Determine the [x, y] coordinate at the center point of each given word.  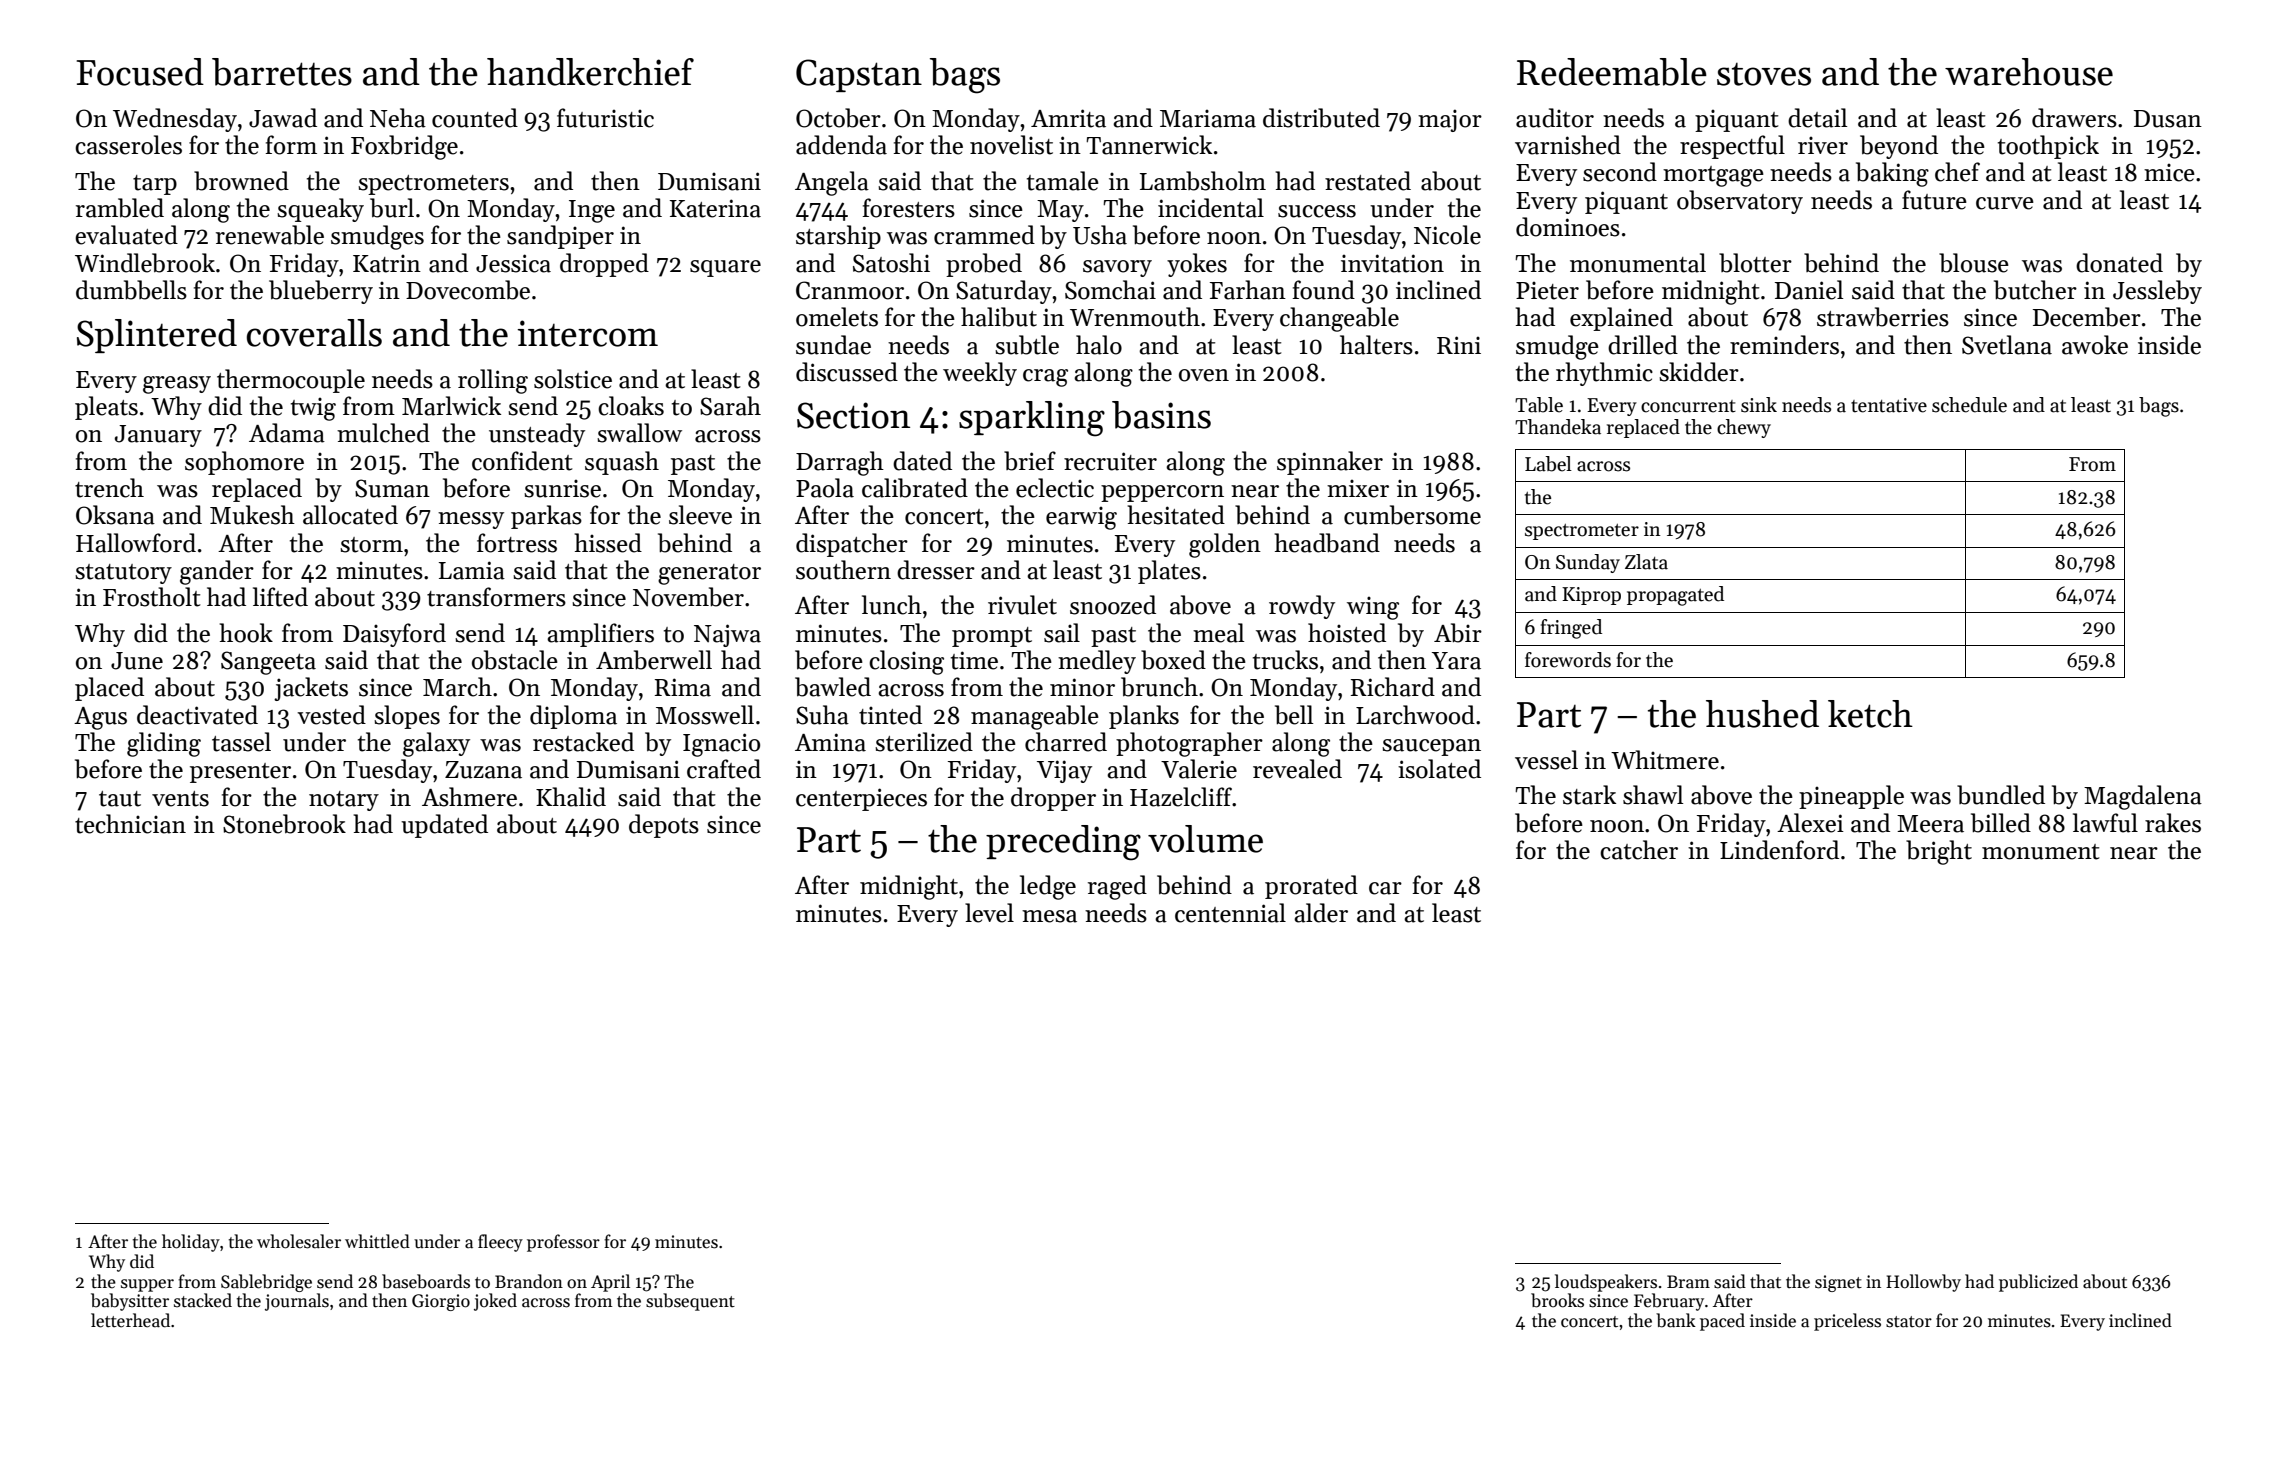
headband [1327, 543]
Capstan [859, 75]
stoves [1764, 74]
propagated [1675, 596]
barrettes [282, 72]
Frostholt [151, 597]
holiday [191, 1243]
